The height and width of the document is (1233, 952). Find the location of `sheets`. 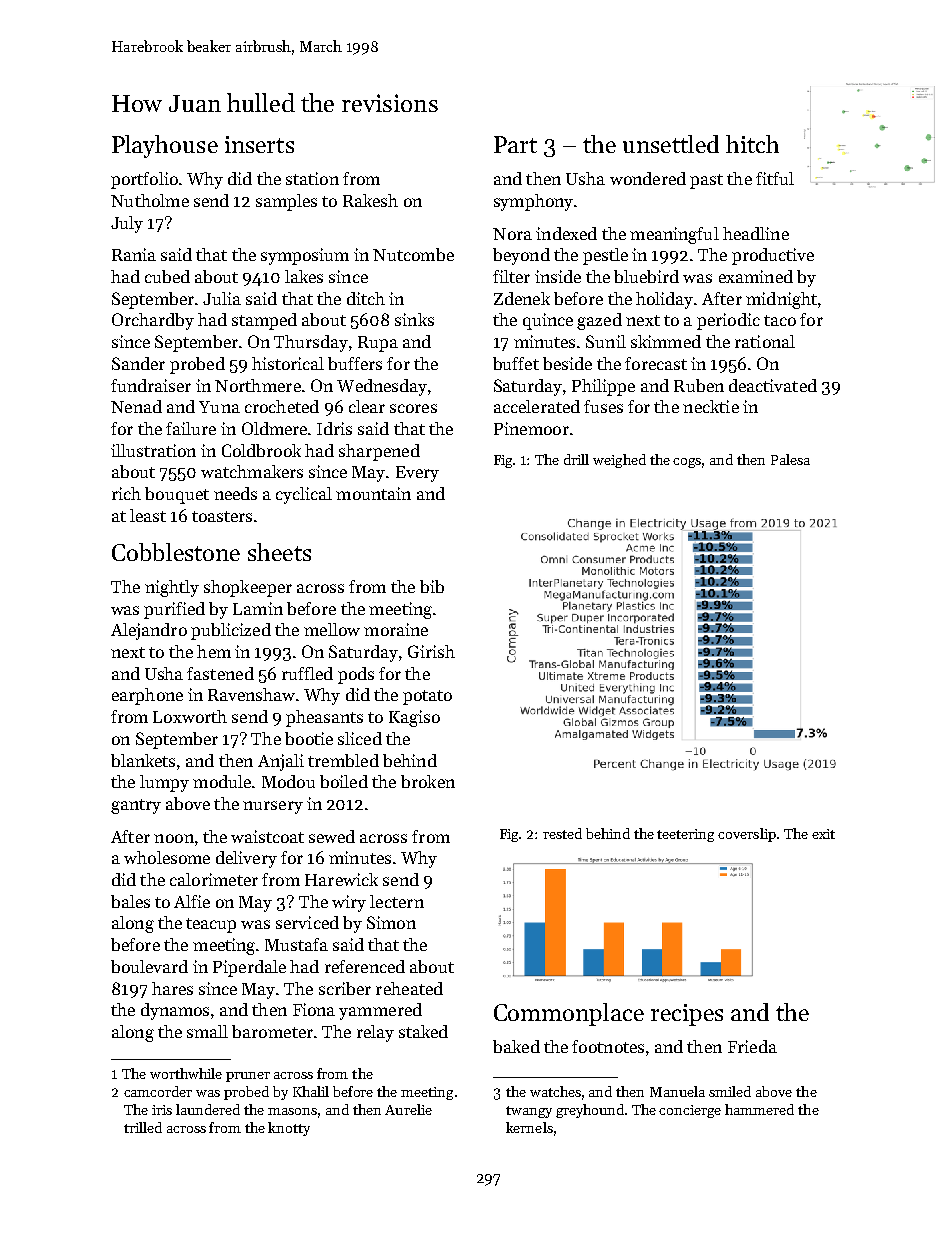

sheets is located at coordinates (279, 552).
